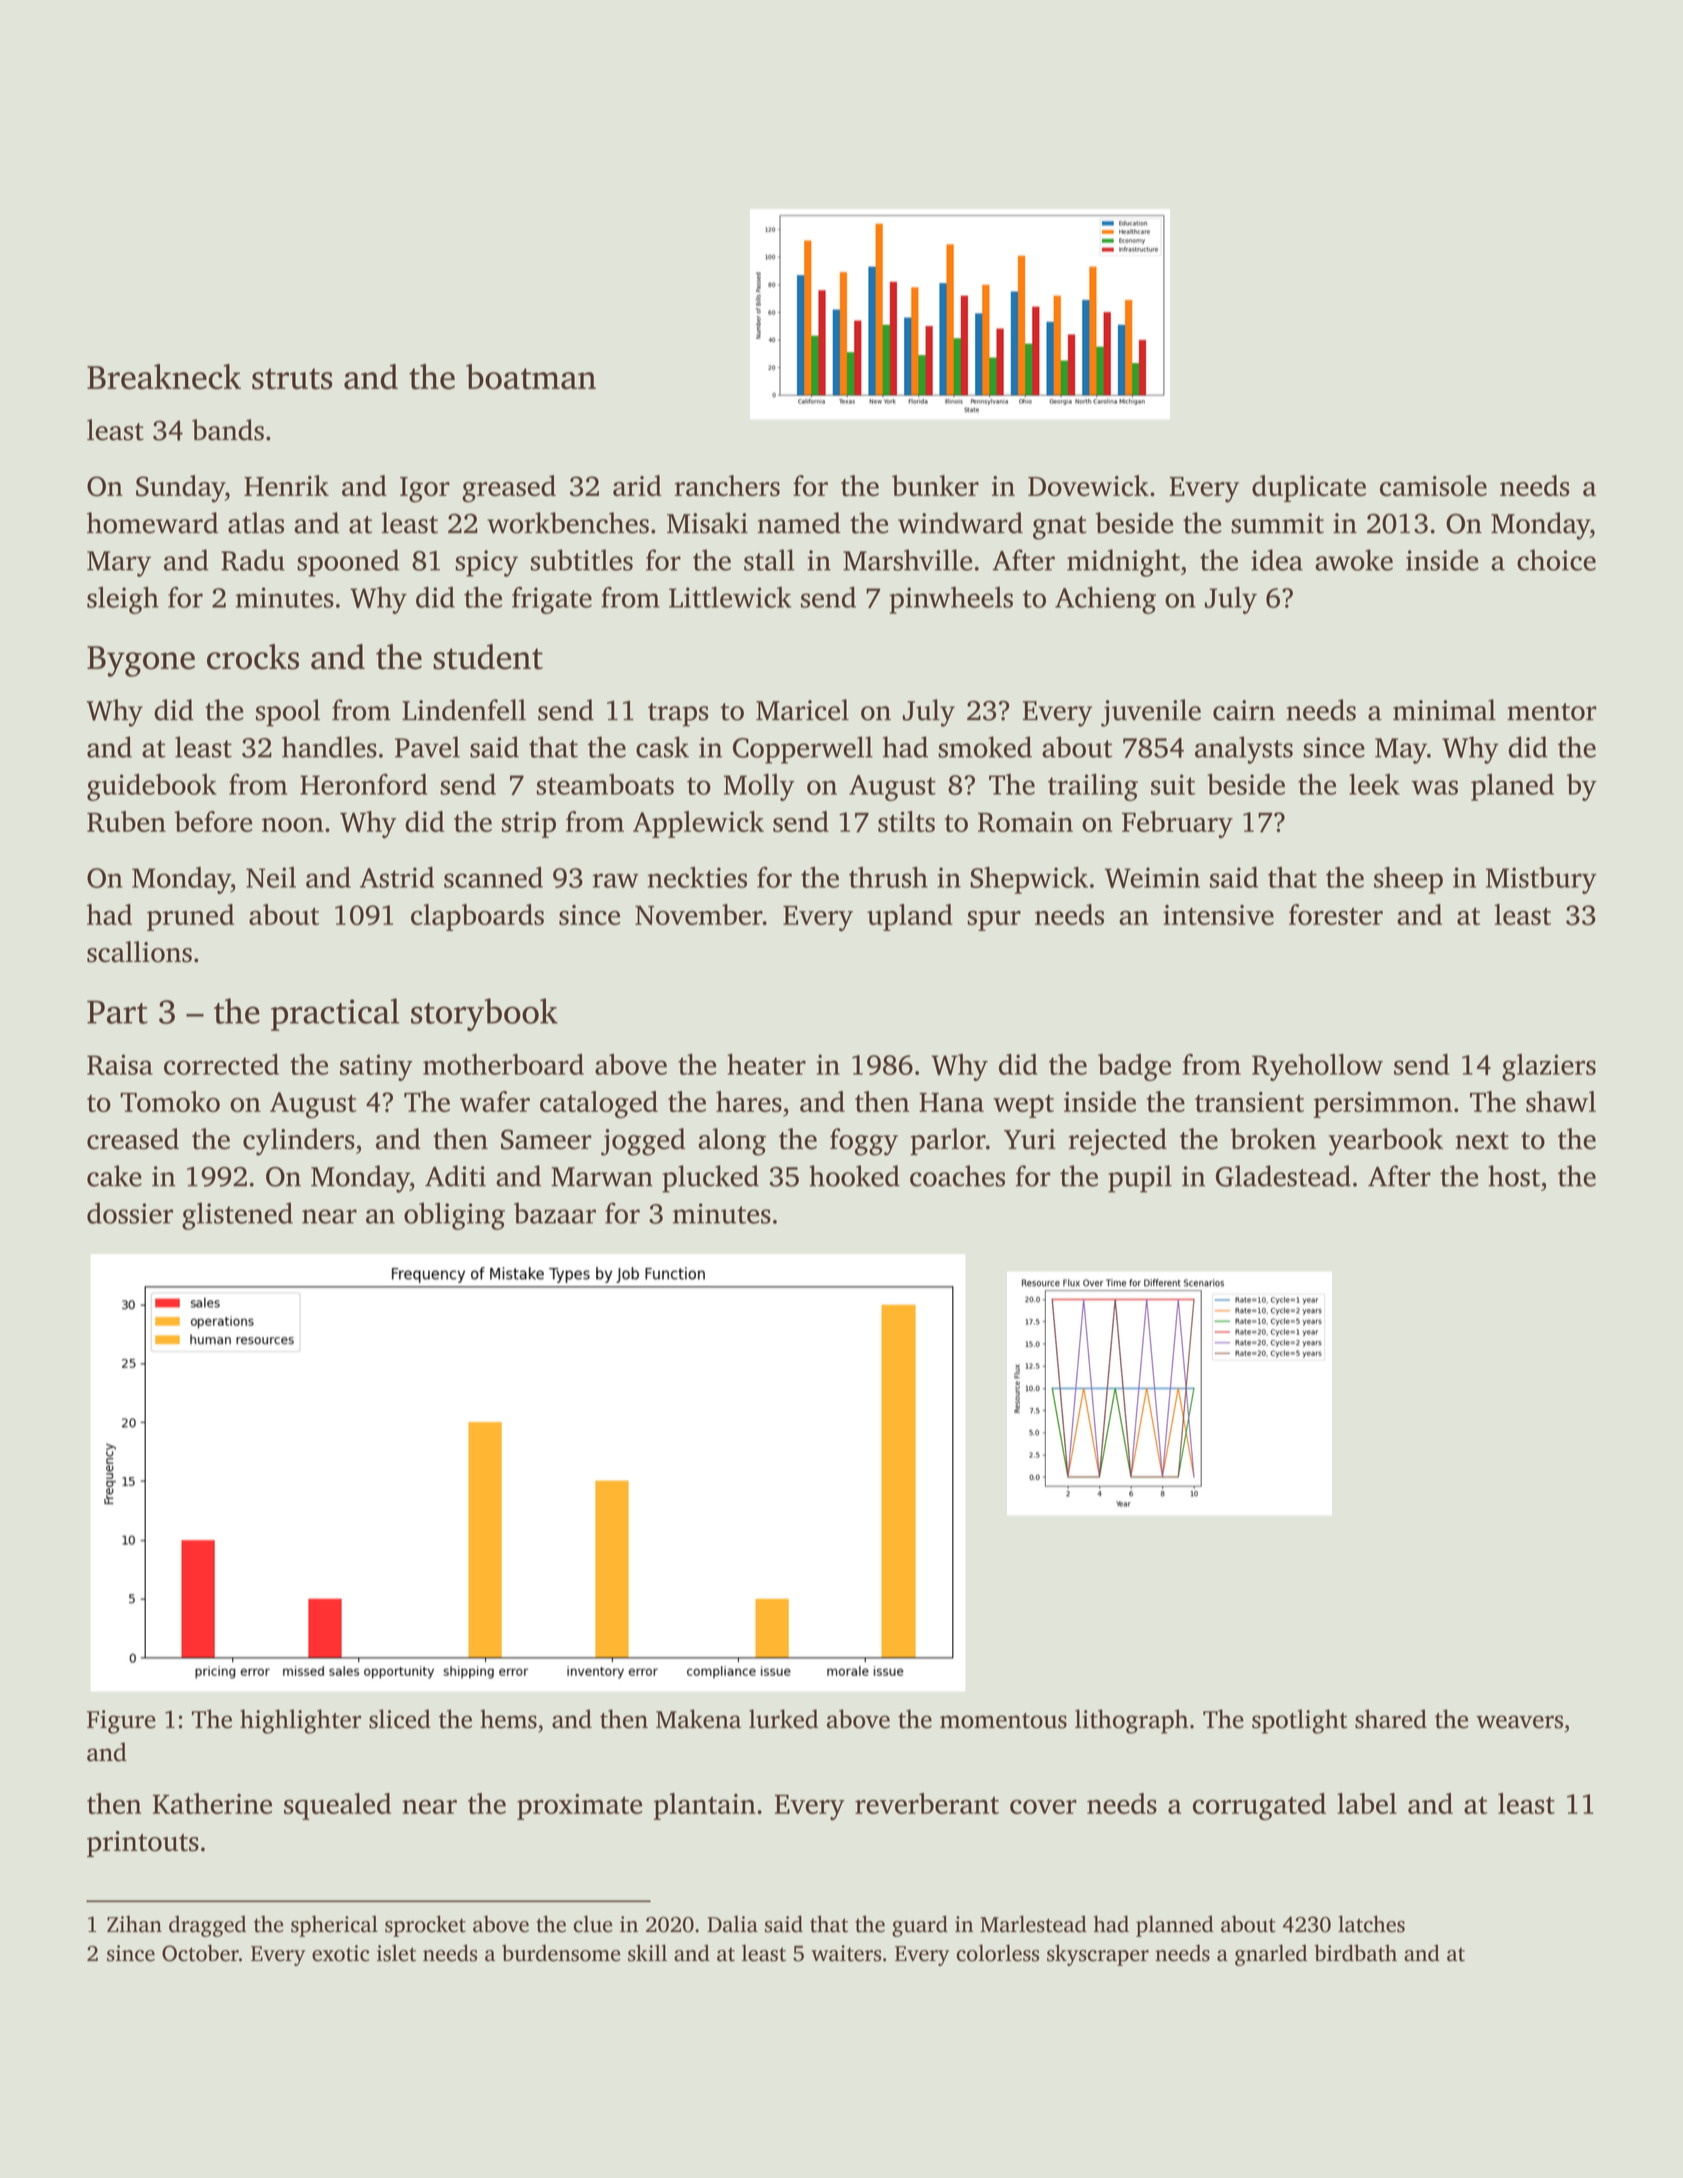 This screenshot has height=2178, width=1683. Describe the element at coordinates (1514, 1176) in the screenshot. I see `host` at that location.
